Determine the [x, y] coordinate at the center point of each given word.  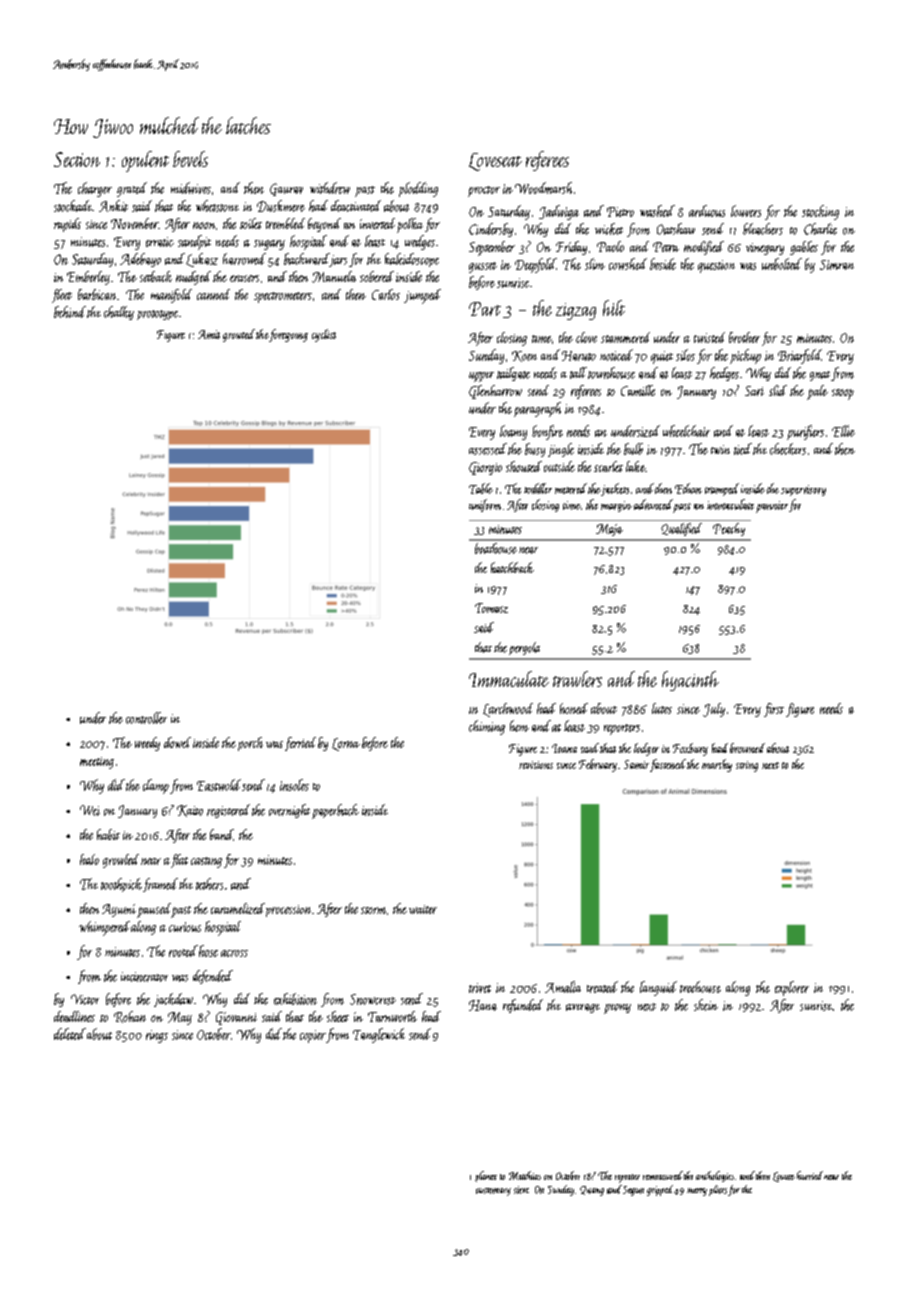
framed [160, 885]
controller [146, 718]
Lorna [346, 744]
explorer [792, 988]
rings [157, 1036]
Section [77, 159]
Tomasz [491, 608]
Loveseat [495, 162]
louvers [746, 211]
